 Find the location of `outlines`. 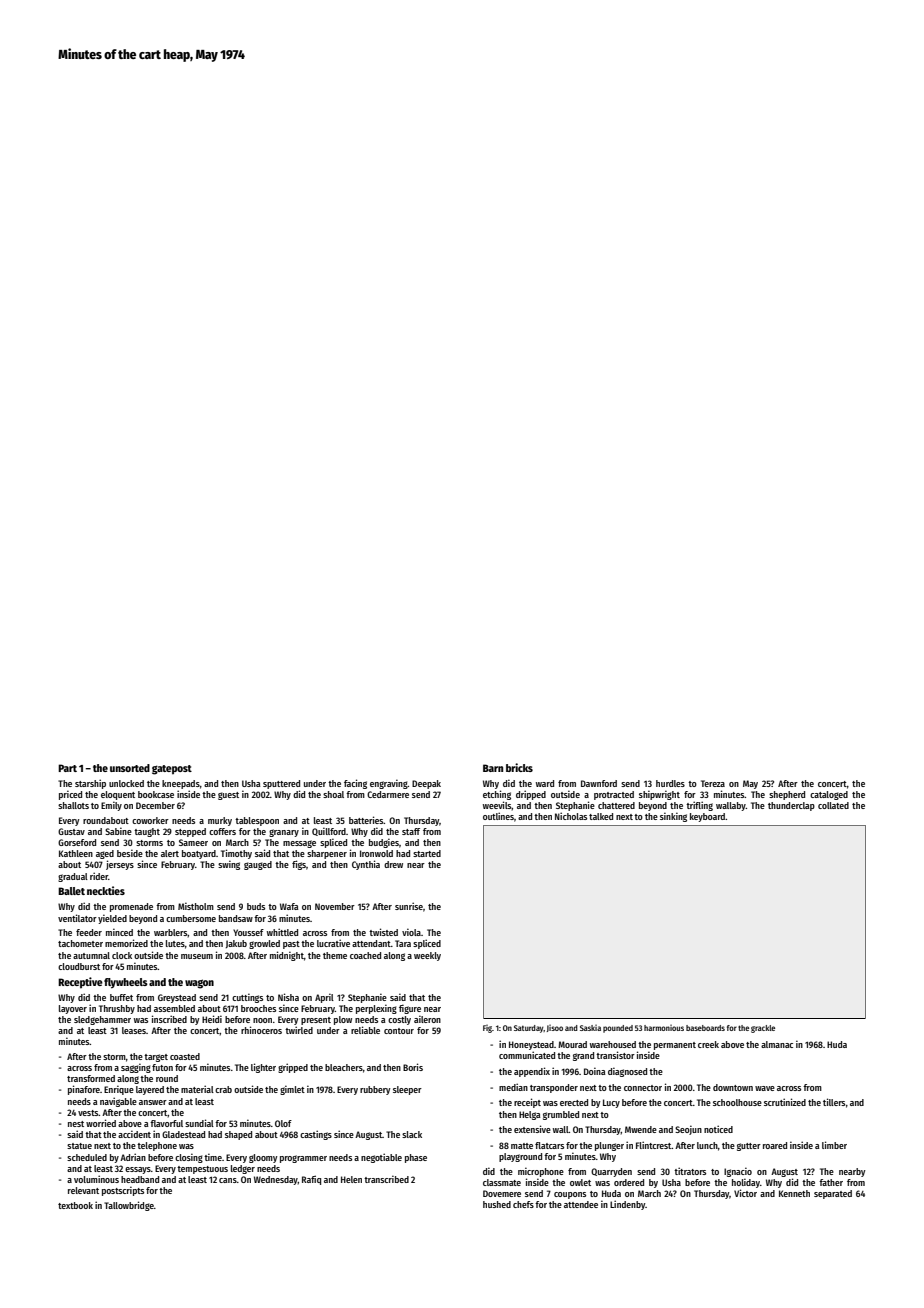

outlines is located at coordinates (498, 816).
